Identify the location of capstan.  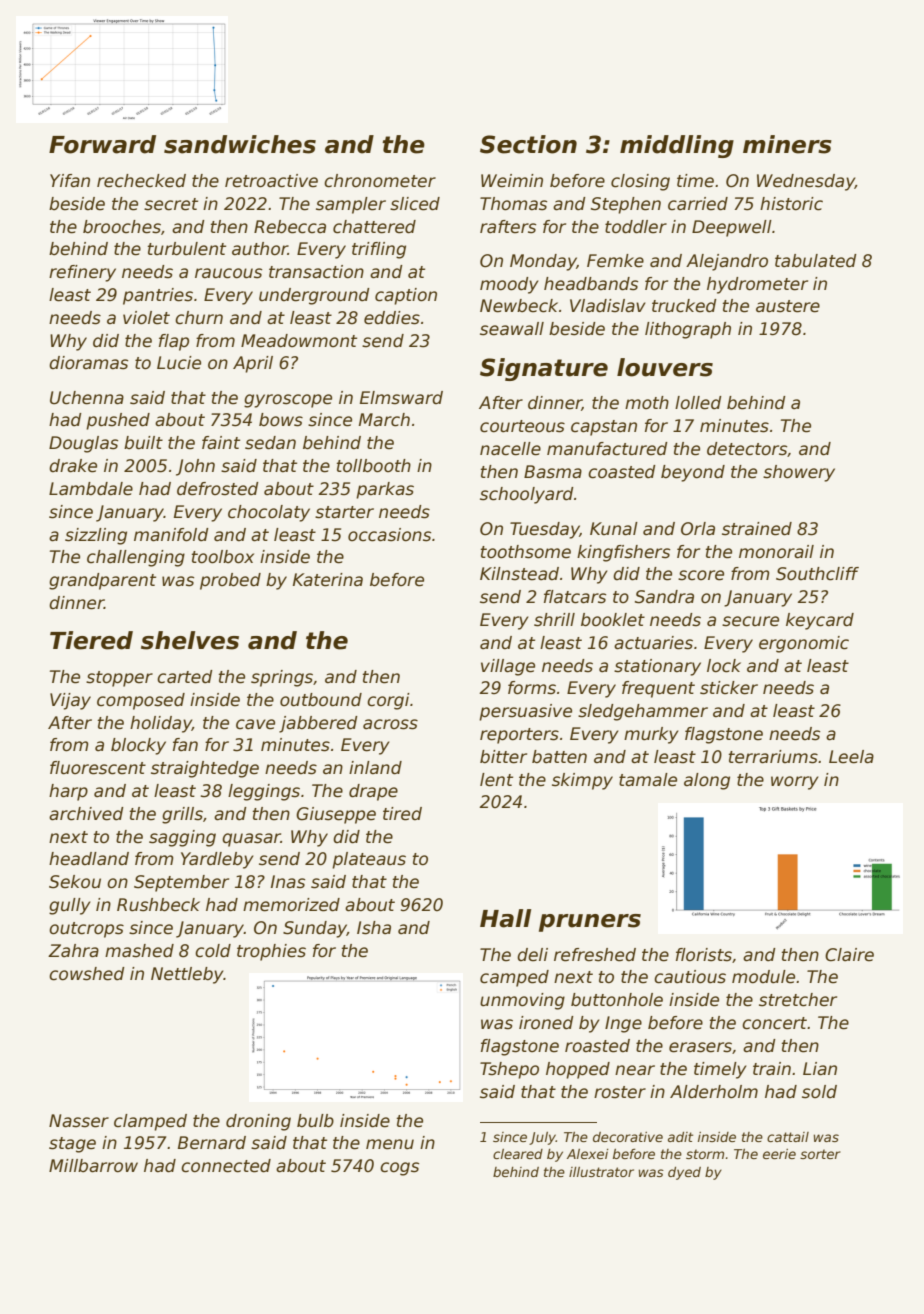
(604, 428).
